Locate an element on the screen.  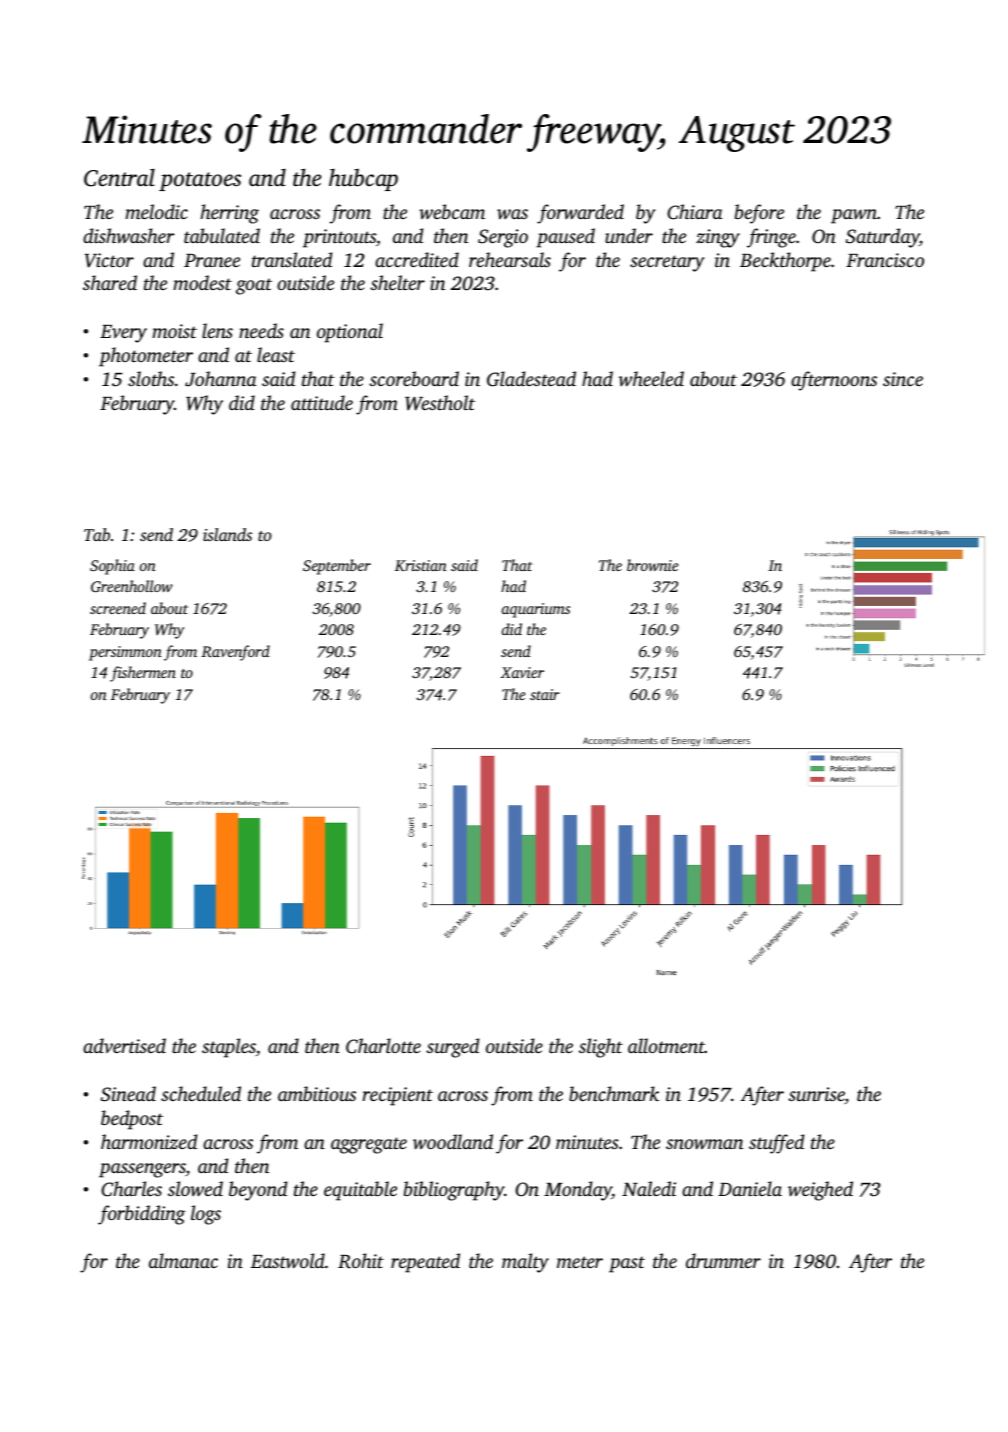
aquariums is located at coordinates (536, 610).
